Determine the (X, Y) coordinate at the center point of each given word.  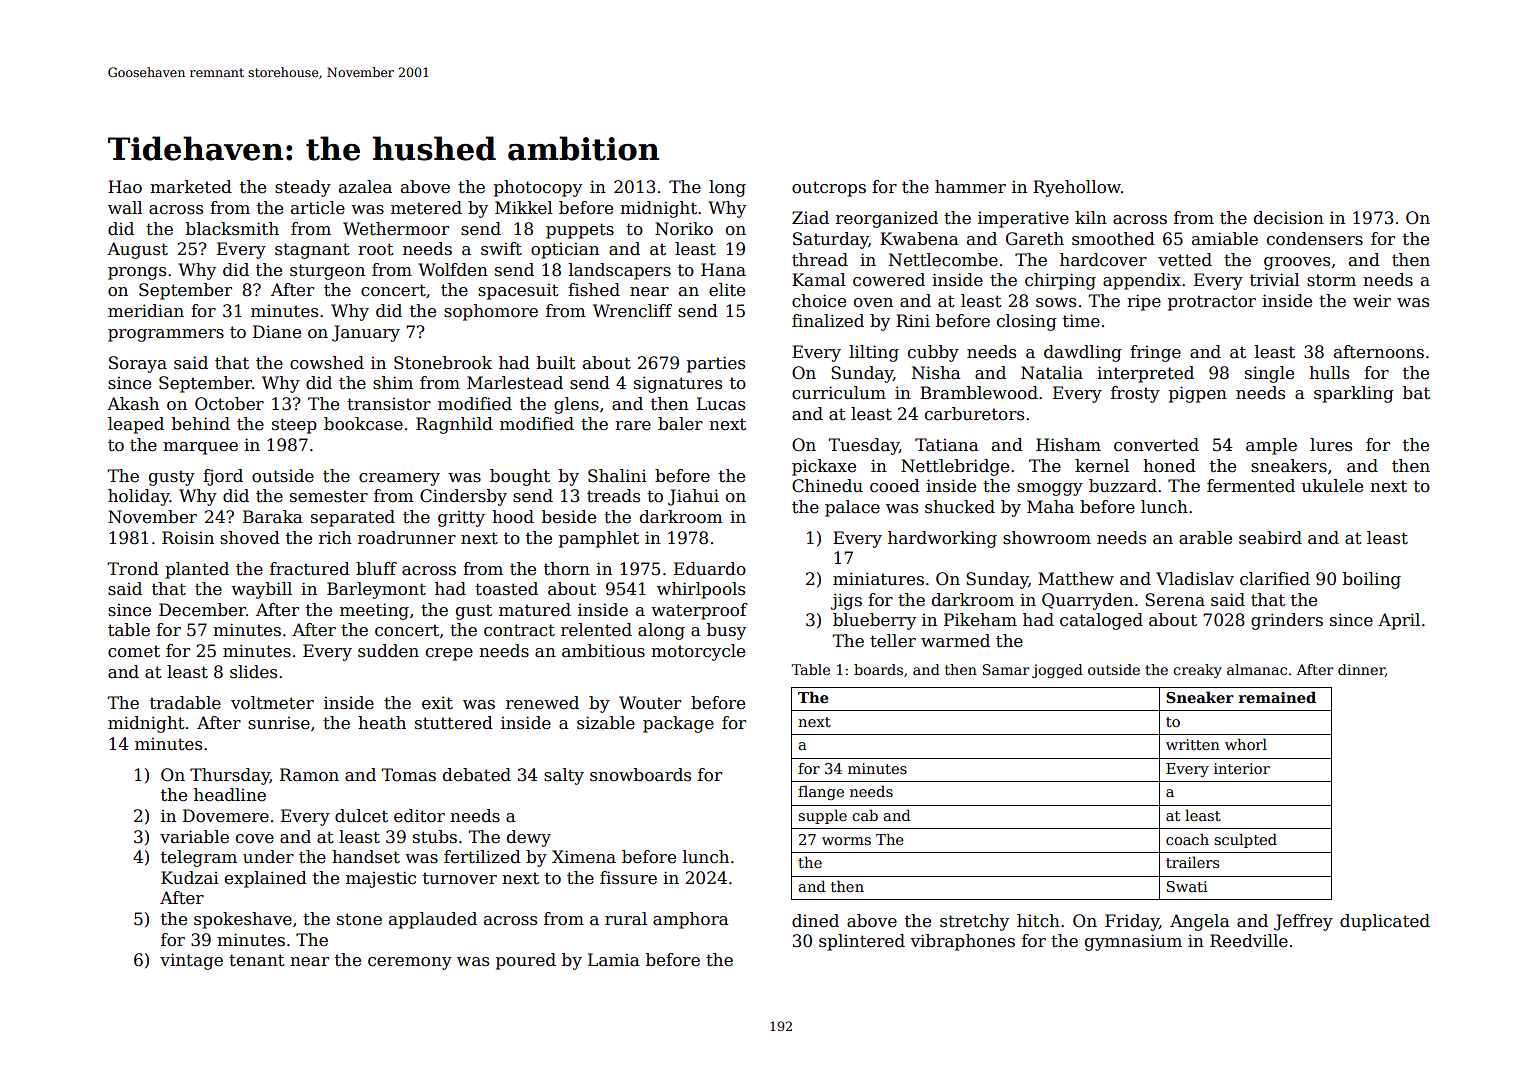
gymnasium (1133, 942)
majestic (381, 879)
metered (426, 208)
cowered (889, 280)
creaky (1197, 671)
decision (1289, 218)
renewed (542, 703)
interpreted (1145, 374)
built (556, 363)
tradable (185, 703)
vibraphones (962, 942)
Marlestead (515, 383)
